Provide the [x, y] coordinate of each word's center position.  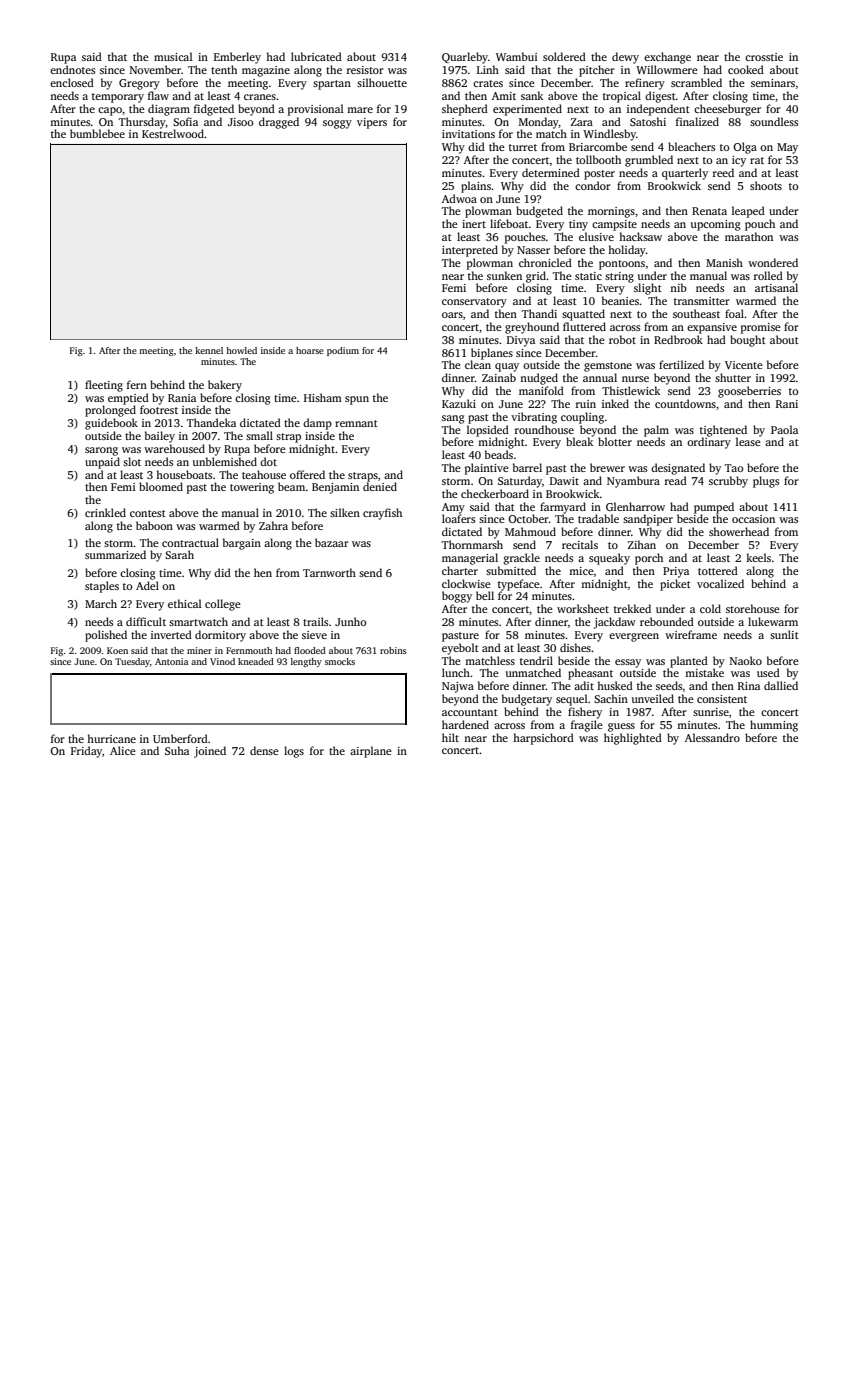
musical [173, 56]
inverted [171, 634]
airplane [371, 752]
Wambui [517, 56]
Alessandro [712, 737]
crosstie [764, 57]
